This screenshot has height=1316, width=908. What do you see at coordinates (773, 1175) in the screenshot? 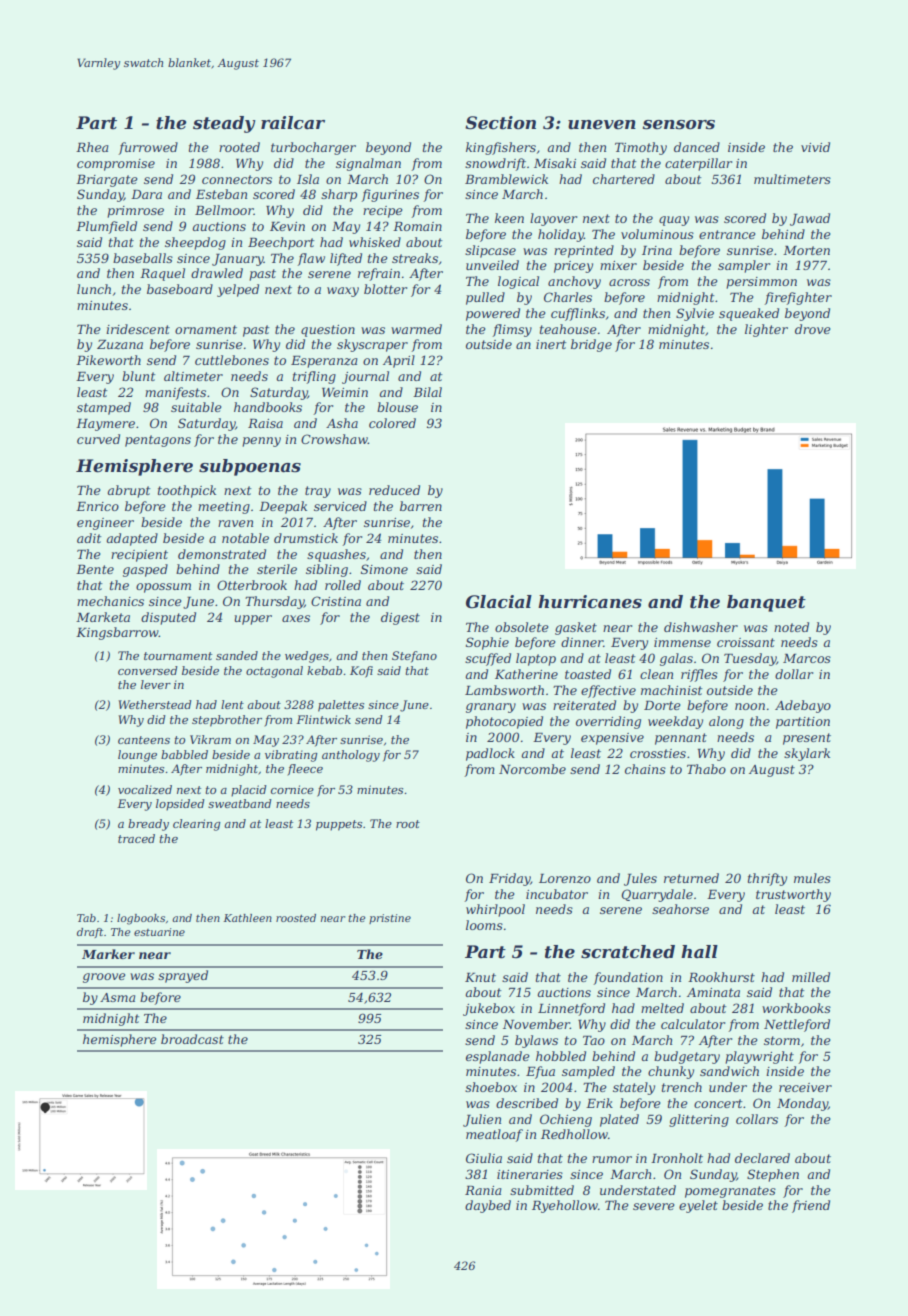
I see `Stephen` at bounding box center [773, 1175].
